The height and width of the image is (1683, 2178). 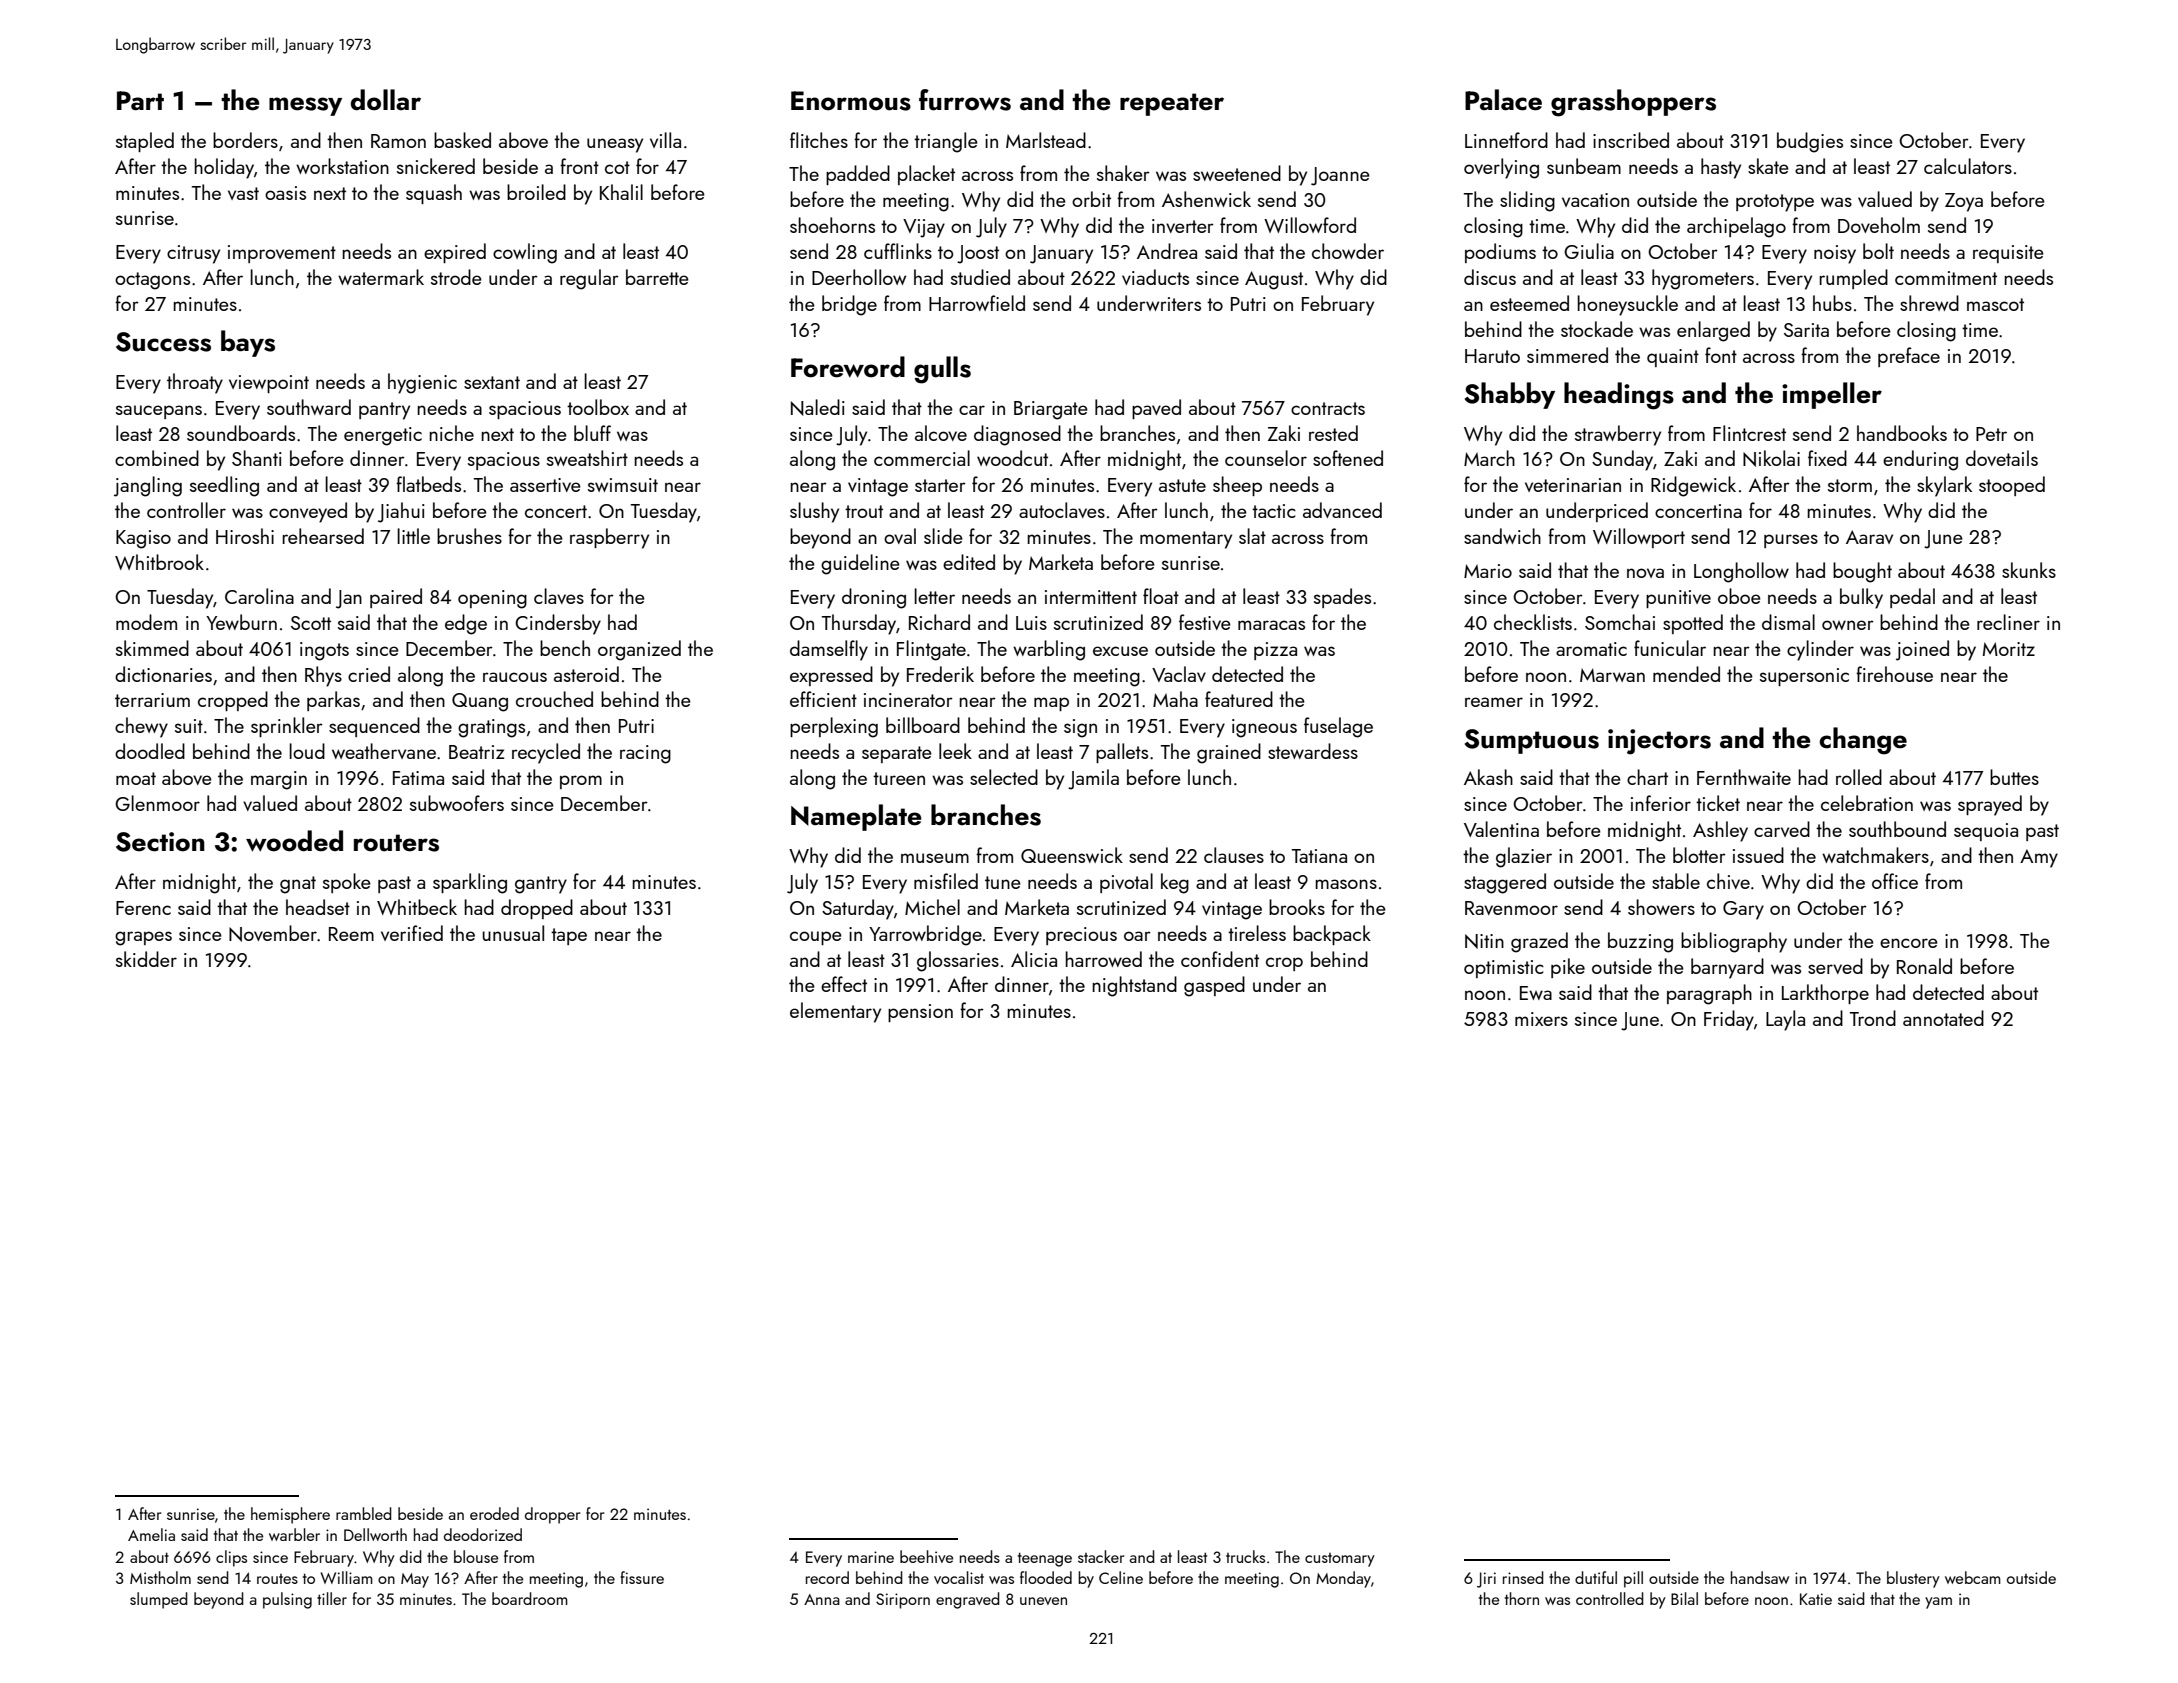 I want to click on uneven, so click(x=1043, y=1601).
